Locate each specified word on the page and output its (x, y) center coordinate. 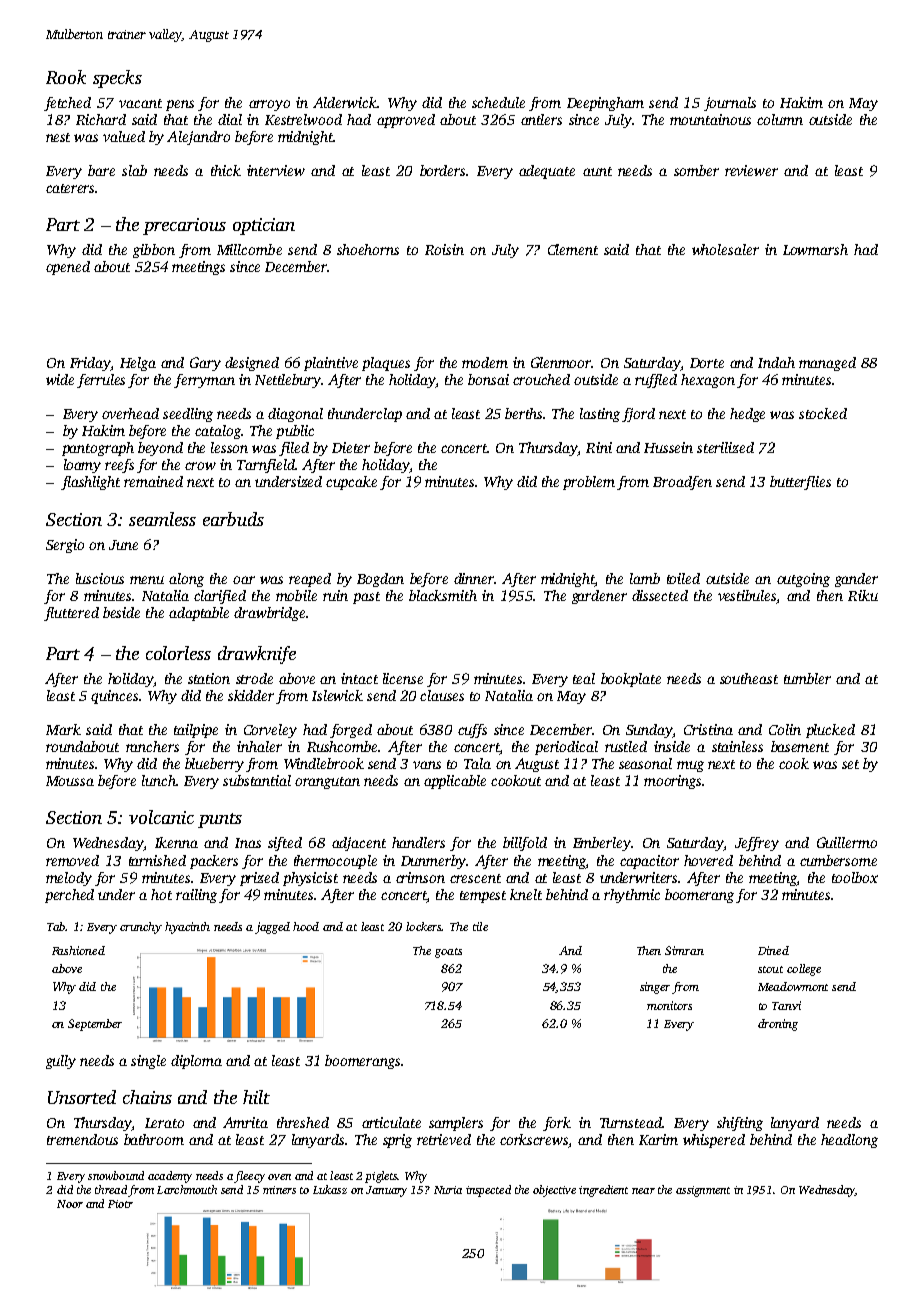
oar (244, 580)
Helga (138, 364)
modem (485, 362)
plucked (830, 731)
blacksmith (443, 595)
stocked (823, 413)
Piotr (120, 1204)
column (780, 119)
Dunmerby (433, 862)
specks (117, 79)
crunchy (141, 928)
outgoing (803, 580)
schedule (498, 102)
